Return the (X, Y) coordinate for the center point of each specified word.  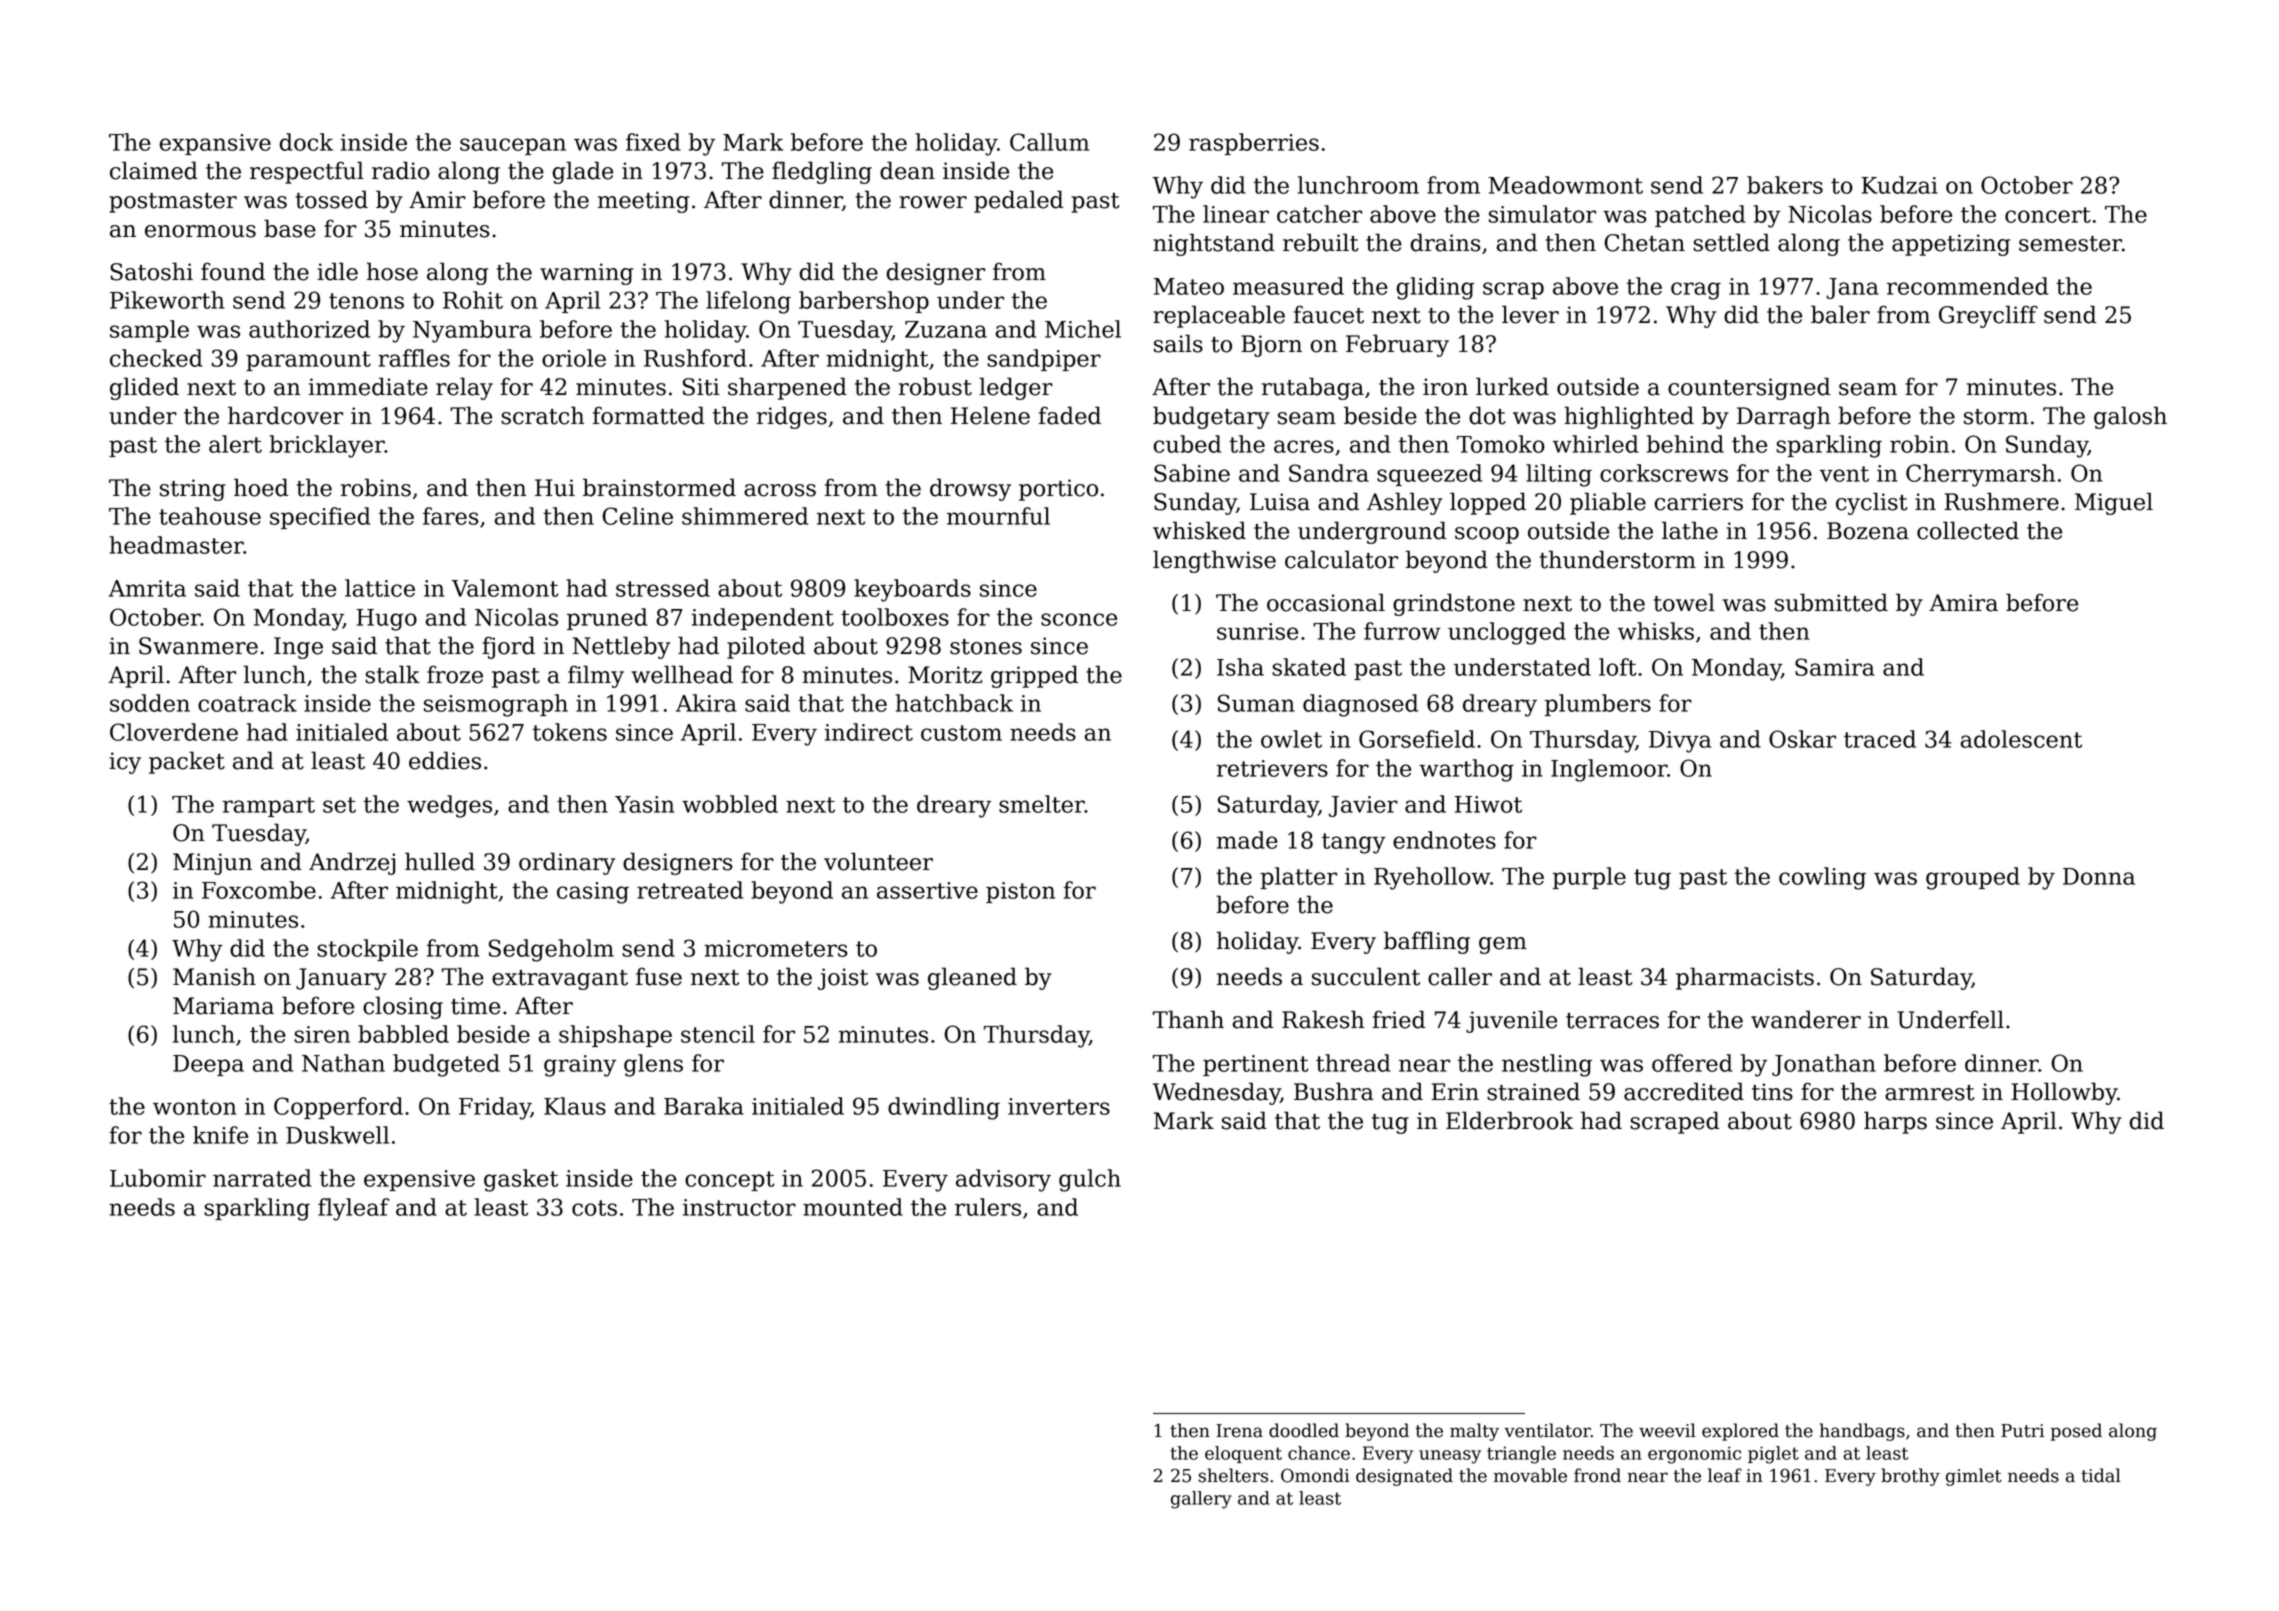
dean (907, 170)
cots (594, 1208)
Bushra (1334, 1091)
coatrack (247, 703)
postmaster (173, 203)
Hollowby (2064, 1093)
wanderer (1806, 1019)
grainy (580, 1066)
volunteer (878, 861)
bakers (1785, 185)
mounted (853, 1207)
